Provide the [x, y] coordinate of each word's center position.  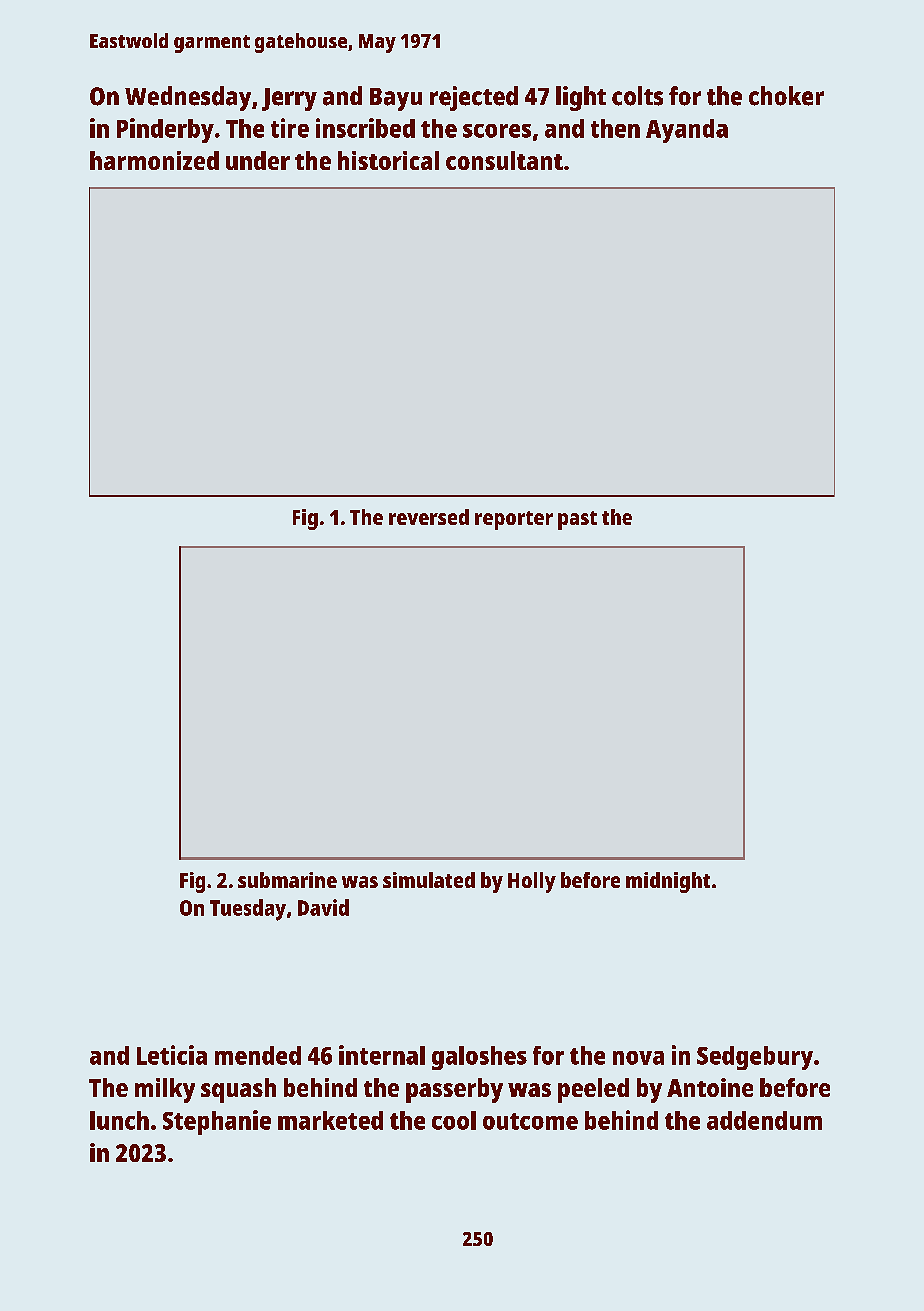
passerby [454, 1090]
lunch [119, 1120]
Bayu [396, 99]
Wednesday [188, 98]
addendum [764, 1120]
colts [637, 96]
